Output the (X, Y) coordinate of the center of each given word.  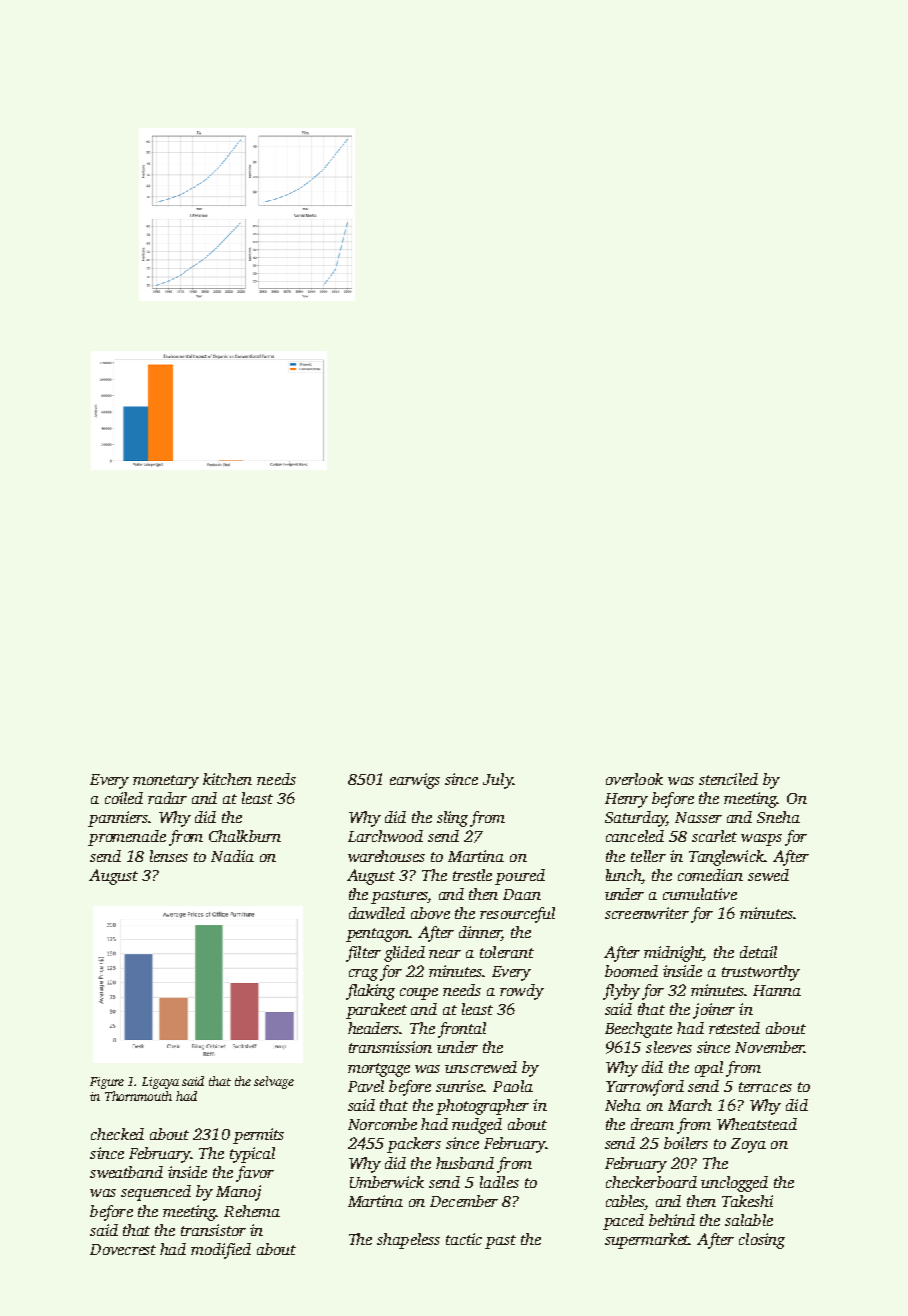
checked (117, 1134)
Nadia (232, 856)
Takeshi (747, 1201)
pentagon (378, 935)
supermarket (647, 1241)
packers (414, 1145)
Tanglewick (726, 858)
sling (452, 819)
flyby (621, 992)
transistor (213, 1230)
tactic (464, 1239)
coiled (124, 798)
